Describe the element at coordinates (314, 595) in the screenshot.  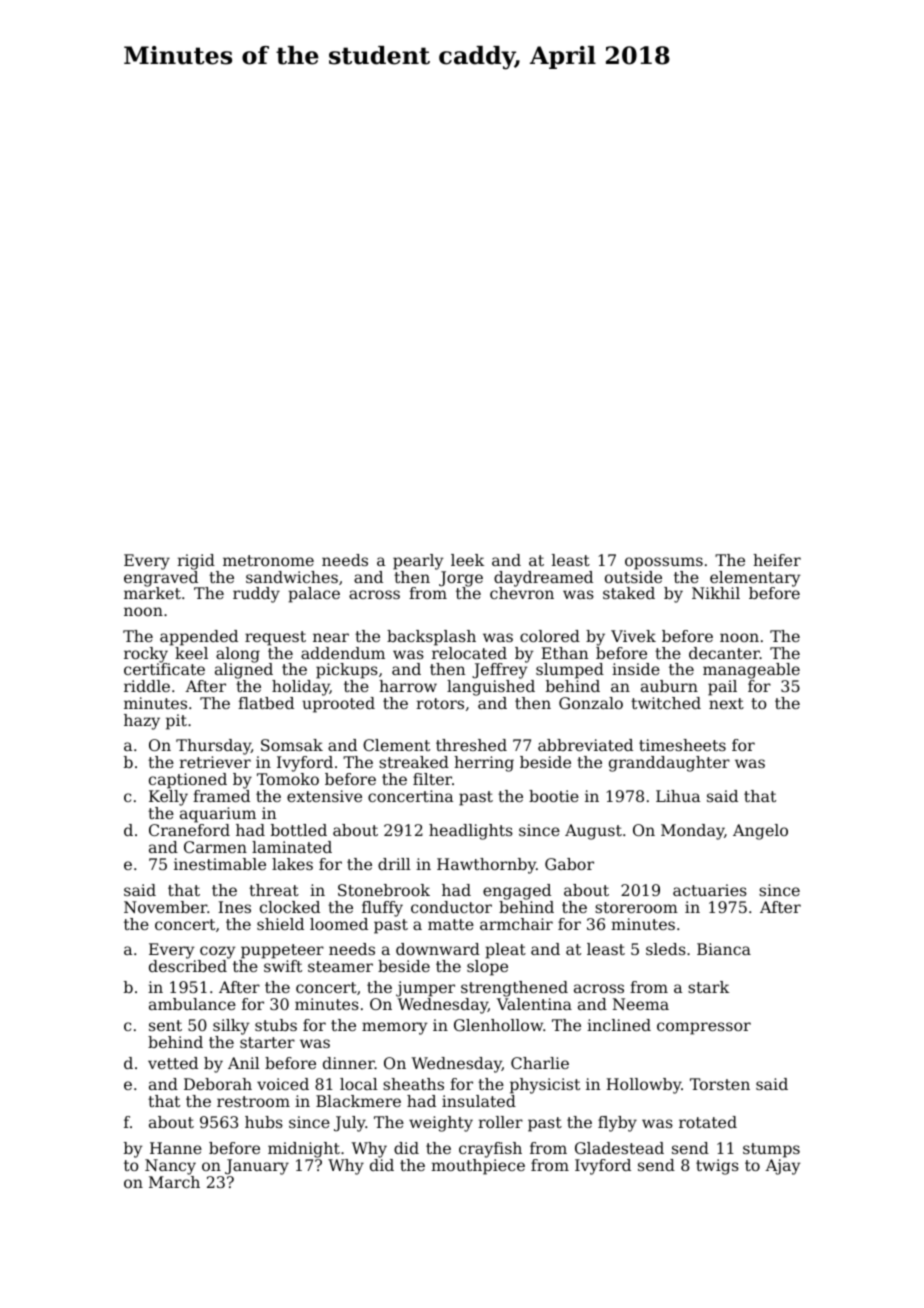
I see `palace` at that location.
